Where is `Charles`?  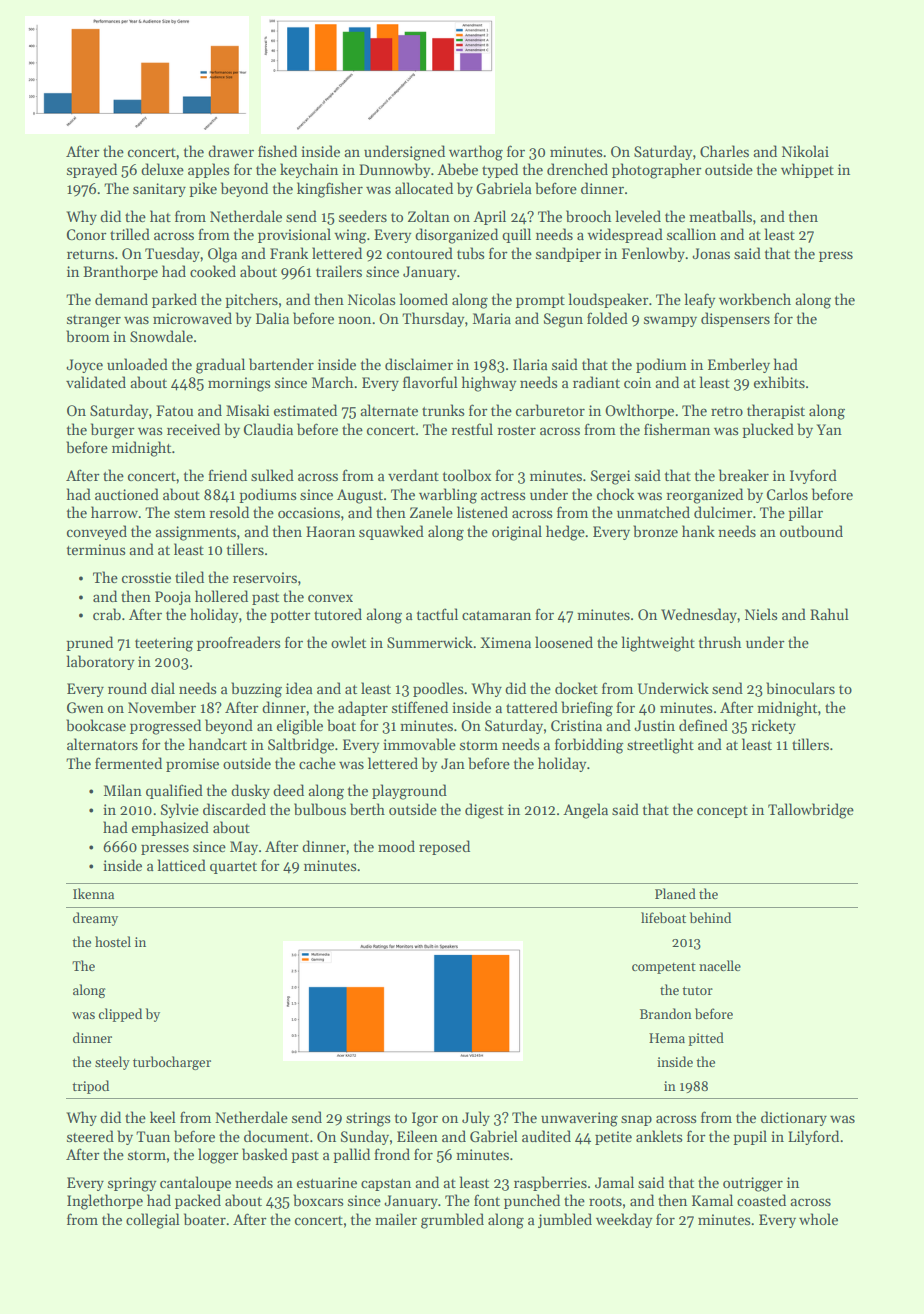 Charles is located at coordinates (724, 151).
